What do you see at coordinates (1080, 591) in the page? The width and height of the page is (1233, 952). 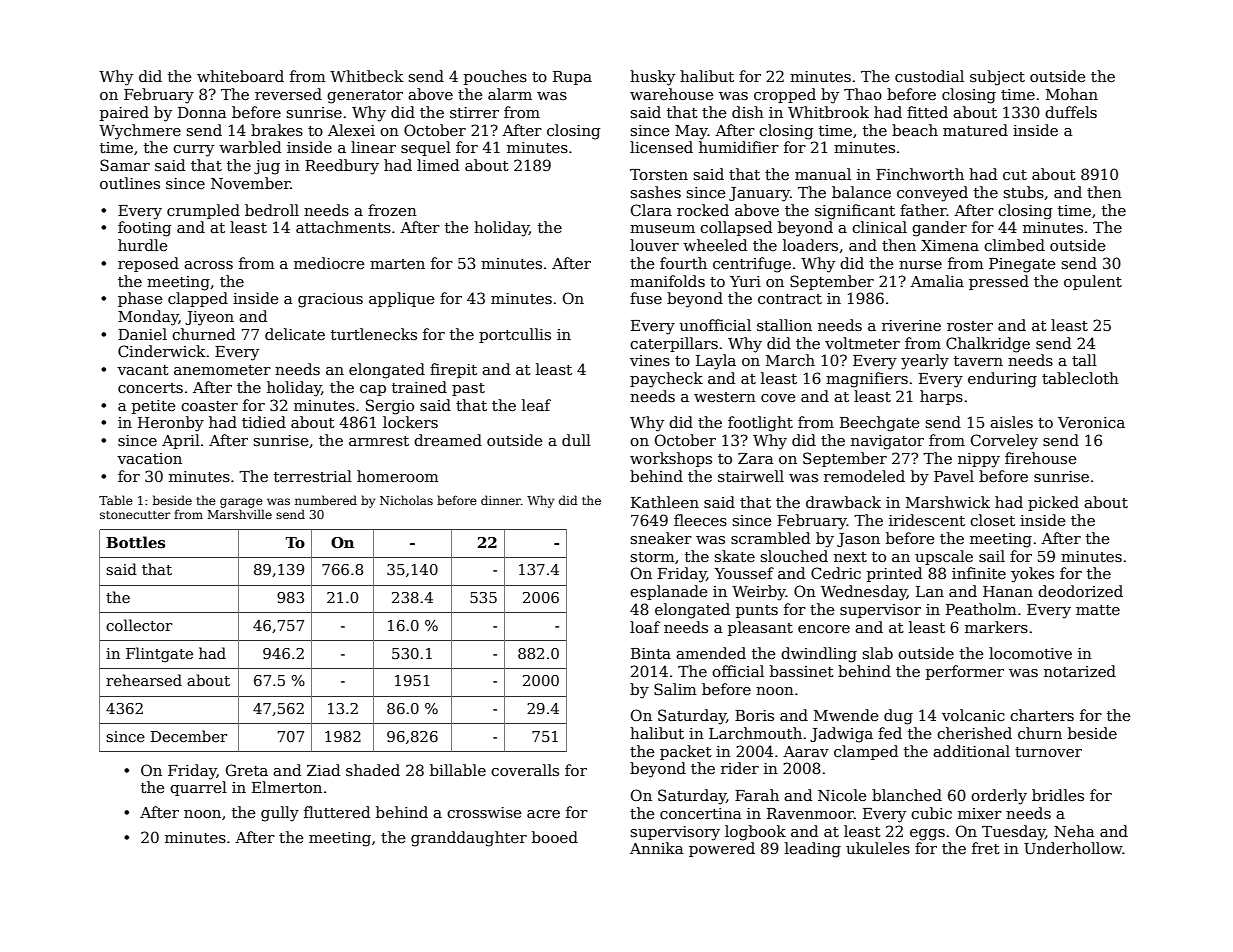 I see `deodorized` at bounding box center [1080, 591].
